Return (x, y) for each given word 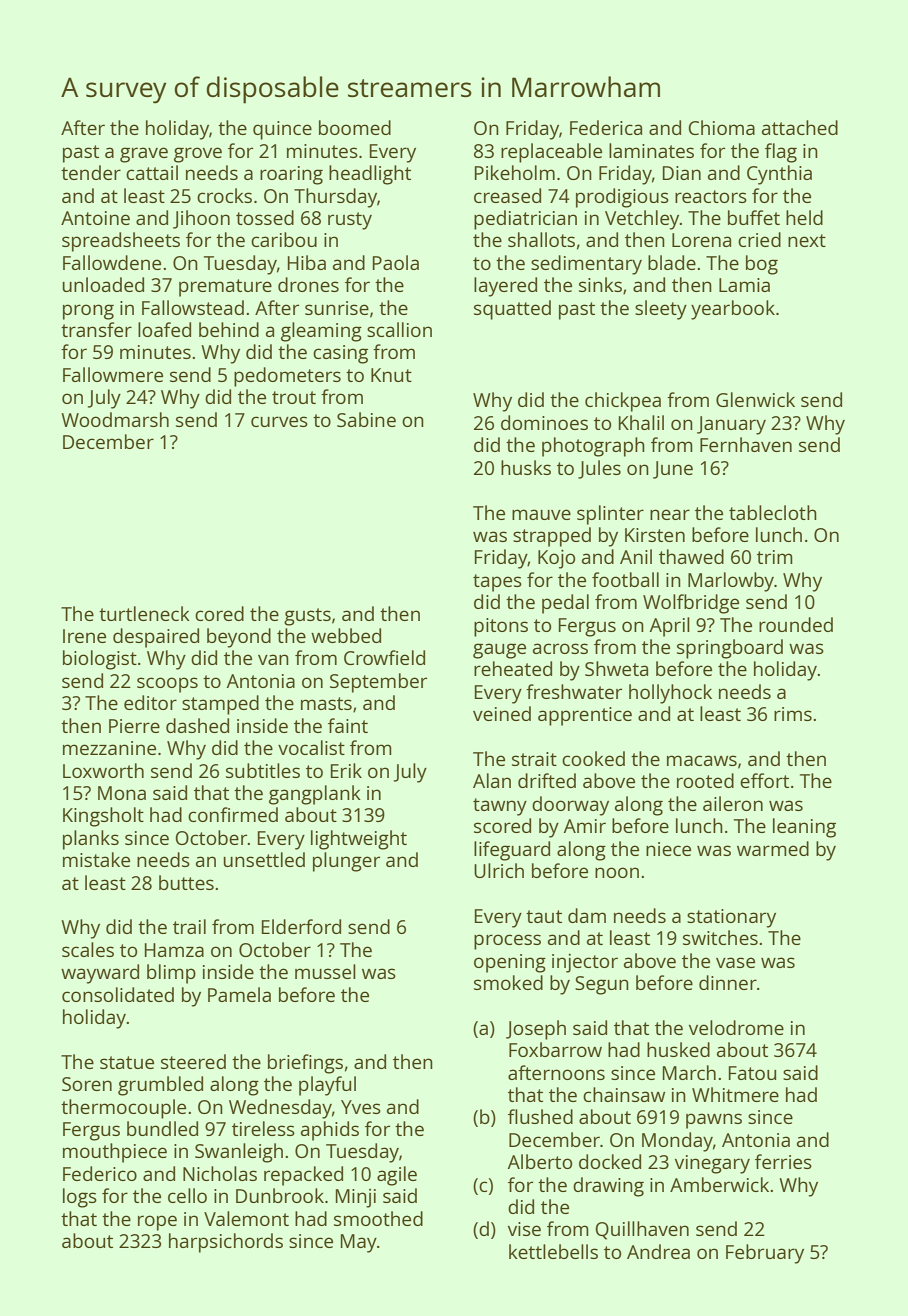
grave (144, 155)
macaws (702, 760)
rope (157, 1223)
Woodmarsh (115, 419)
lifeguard (512, 851)
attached (800, 127)
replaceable (551, 153)
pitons (501, 627)
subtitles (263, 770)
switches (720, 937)
